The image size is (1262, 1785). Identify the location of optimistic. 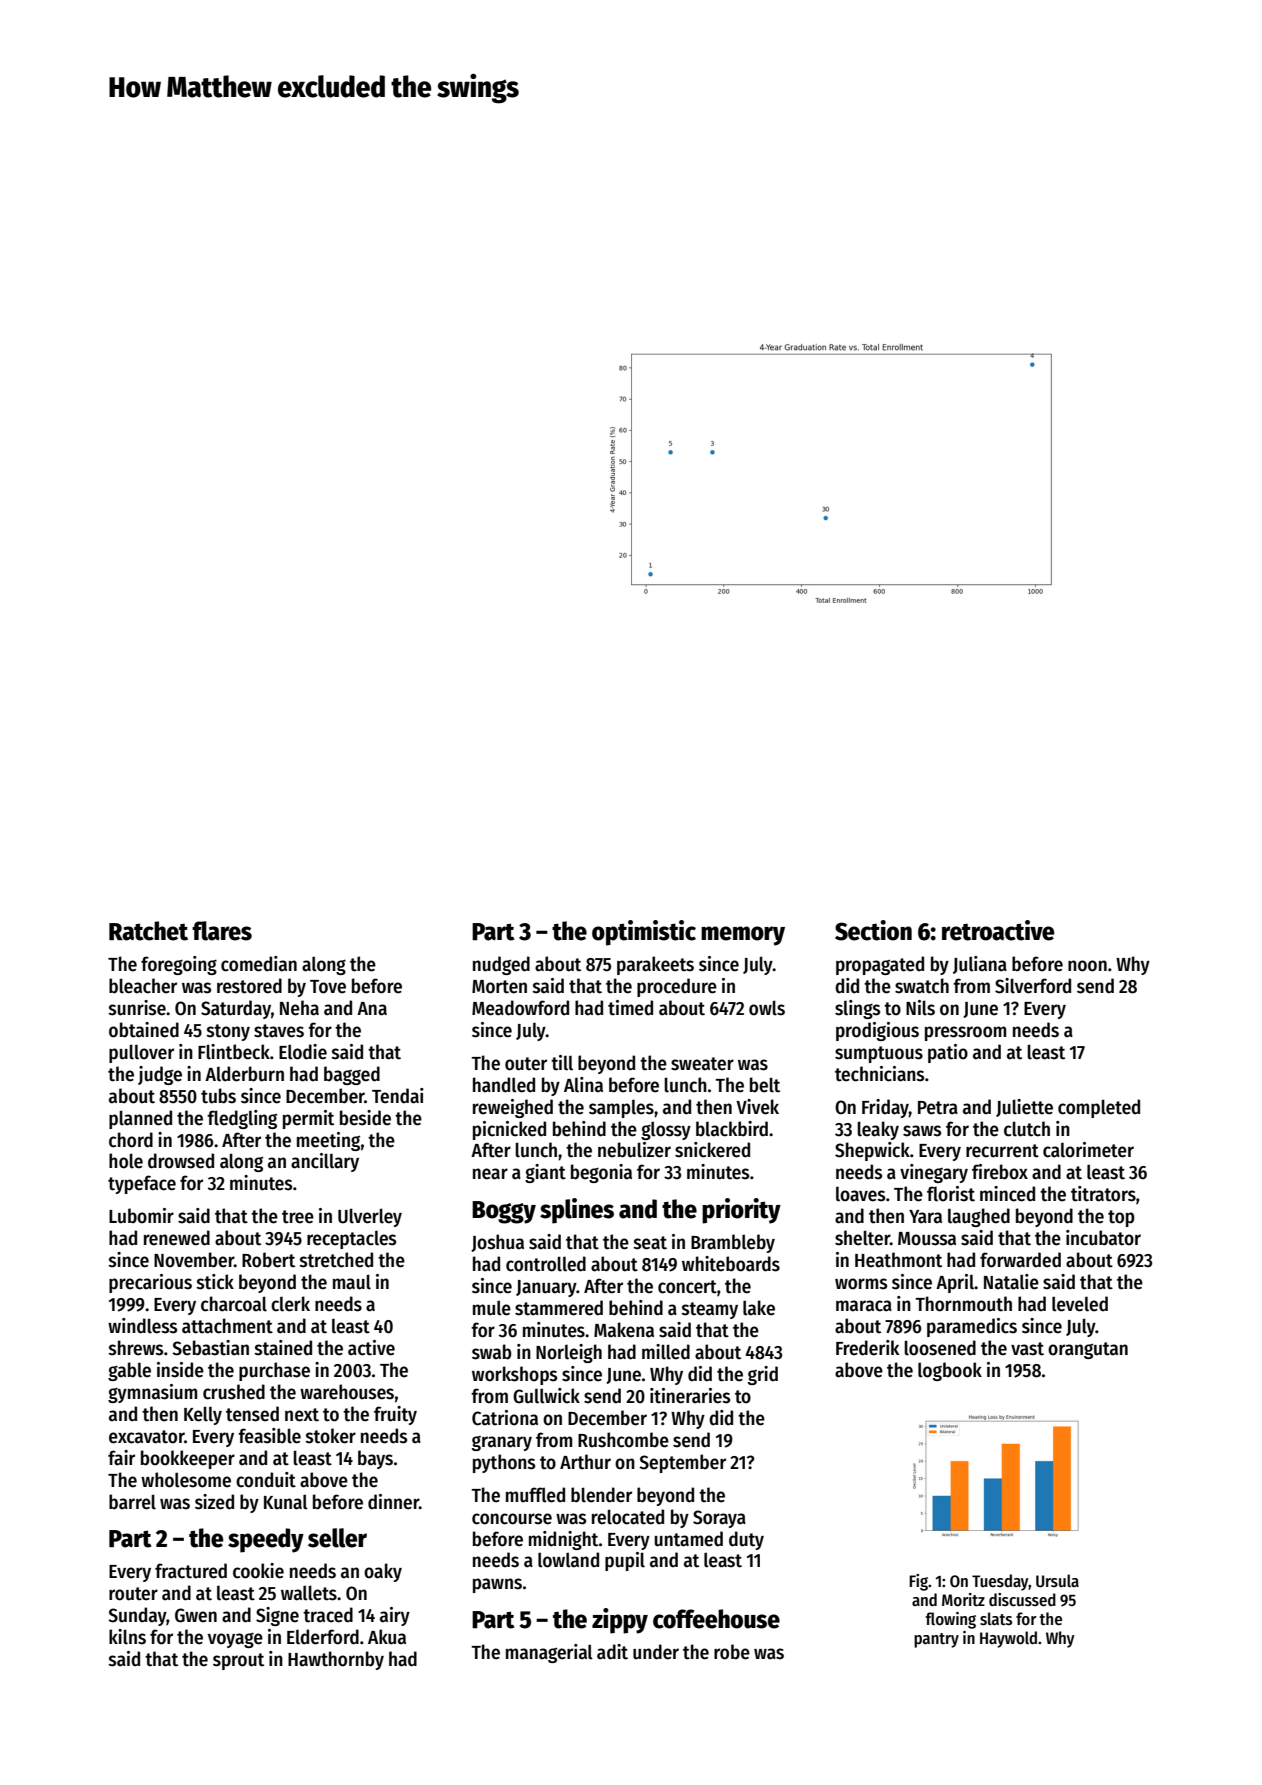
(644, 933).
